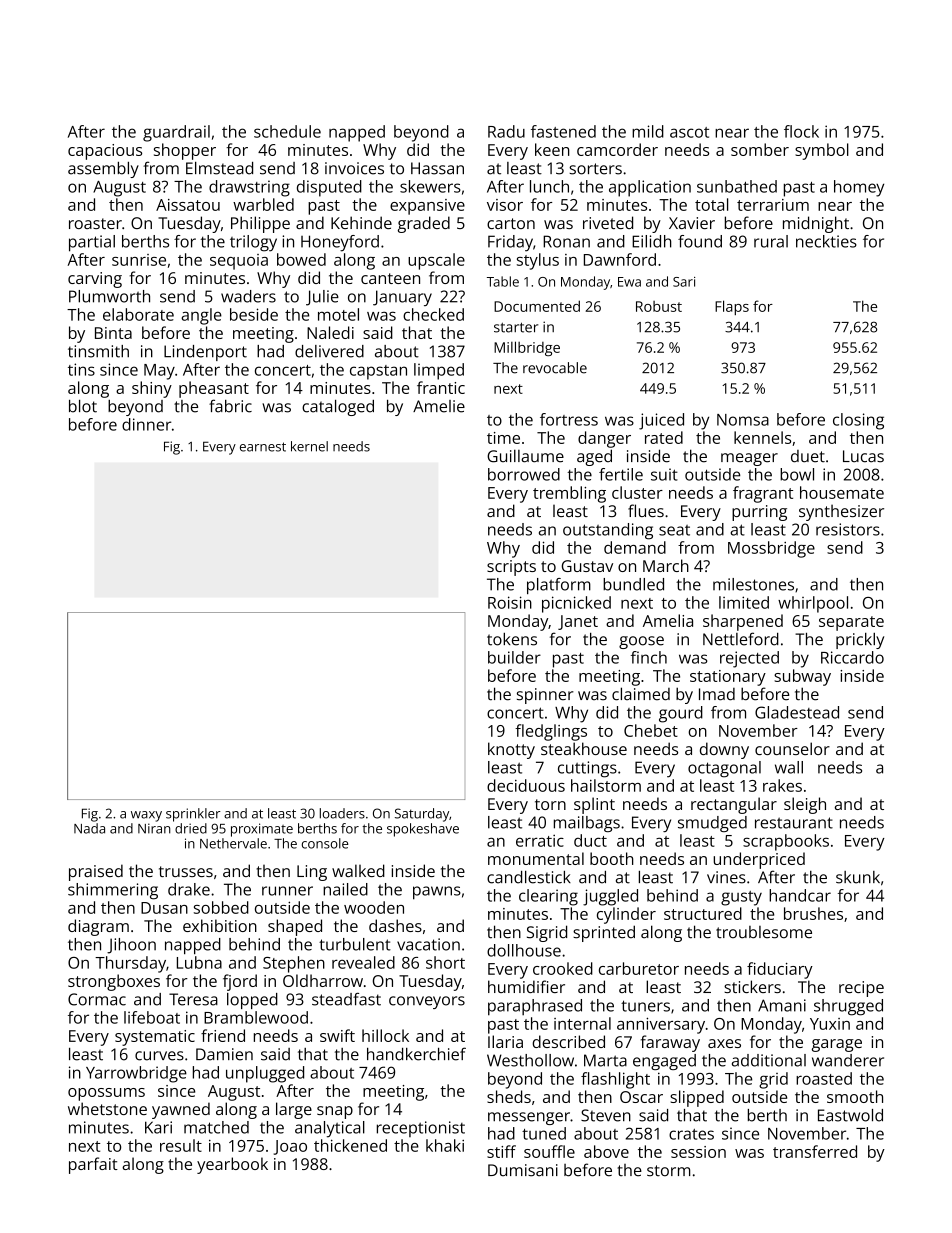 Image resolution: width=952 pixels, height=1233 pixels. I want to click on Dumisani, so click(523, 1170).
